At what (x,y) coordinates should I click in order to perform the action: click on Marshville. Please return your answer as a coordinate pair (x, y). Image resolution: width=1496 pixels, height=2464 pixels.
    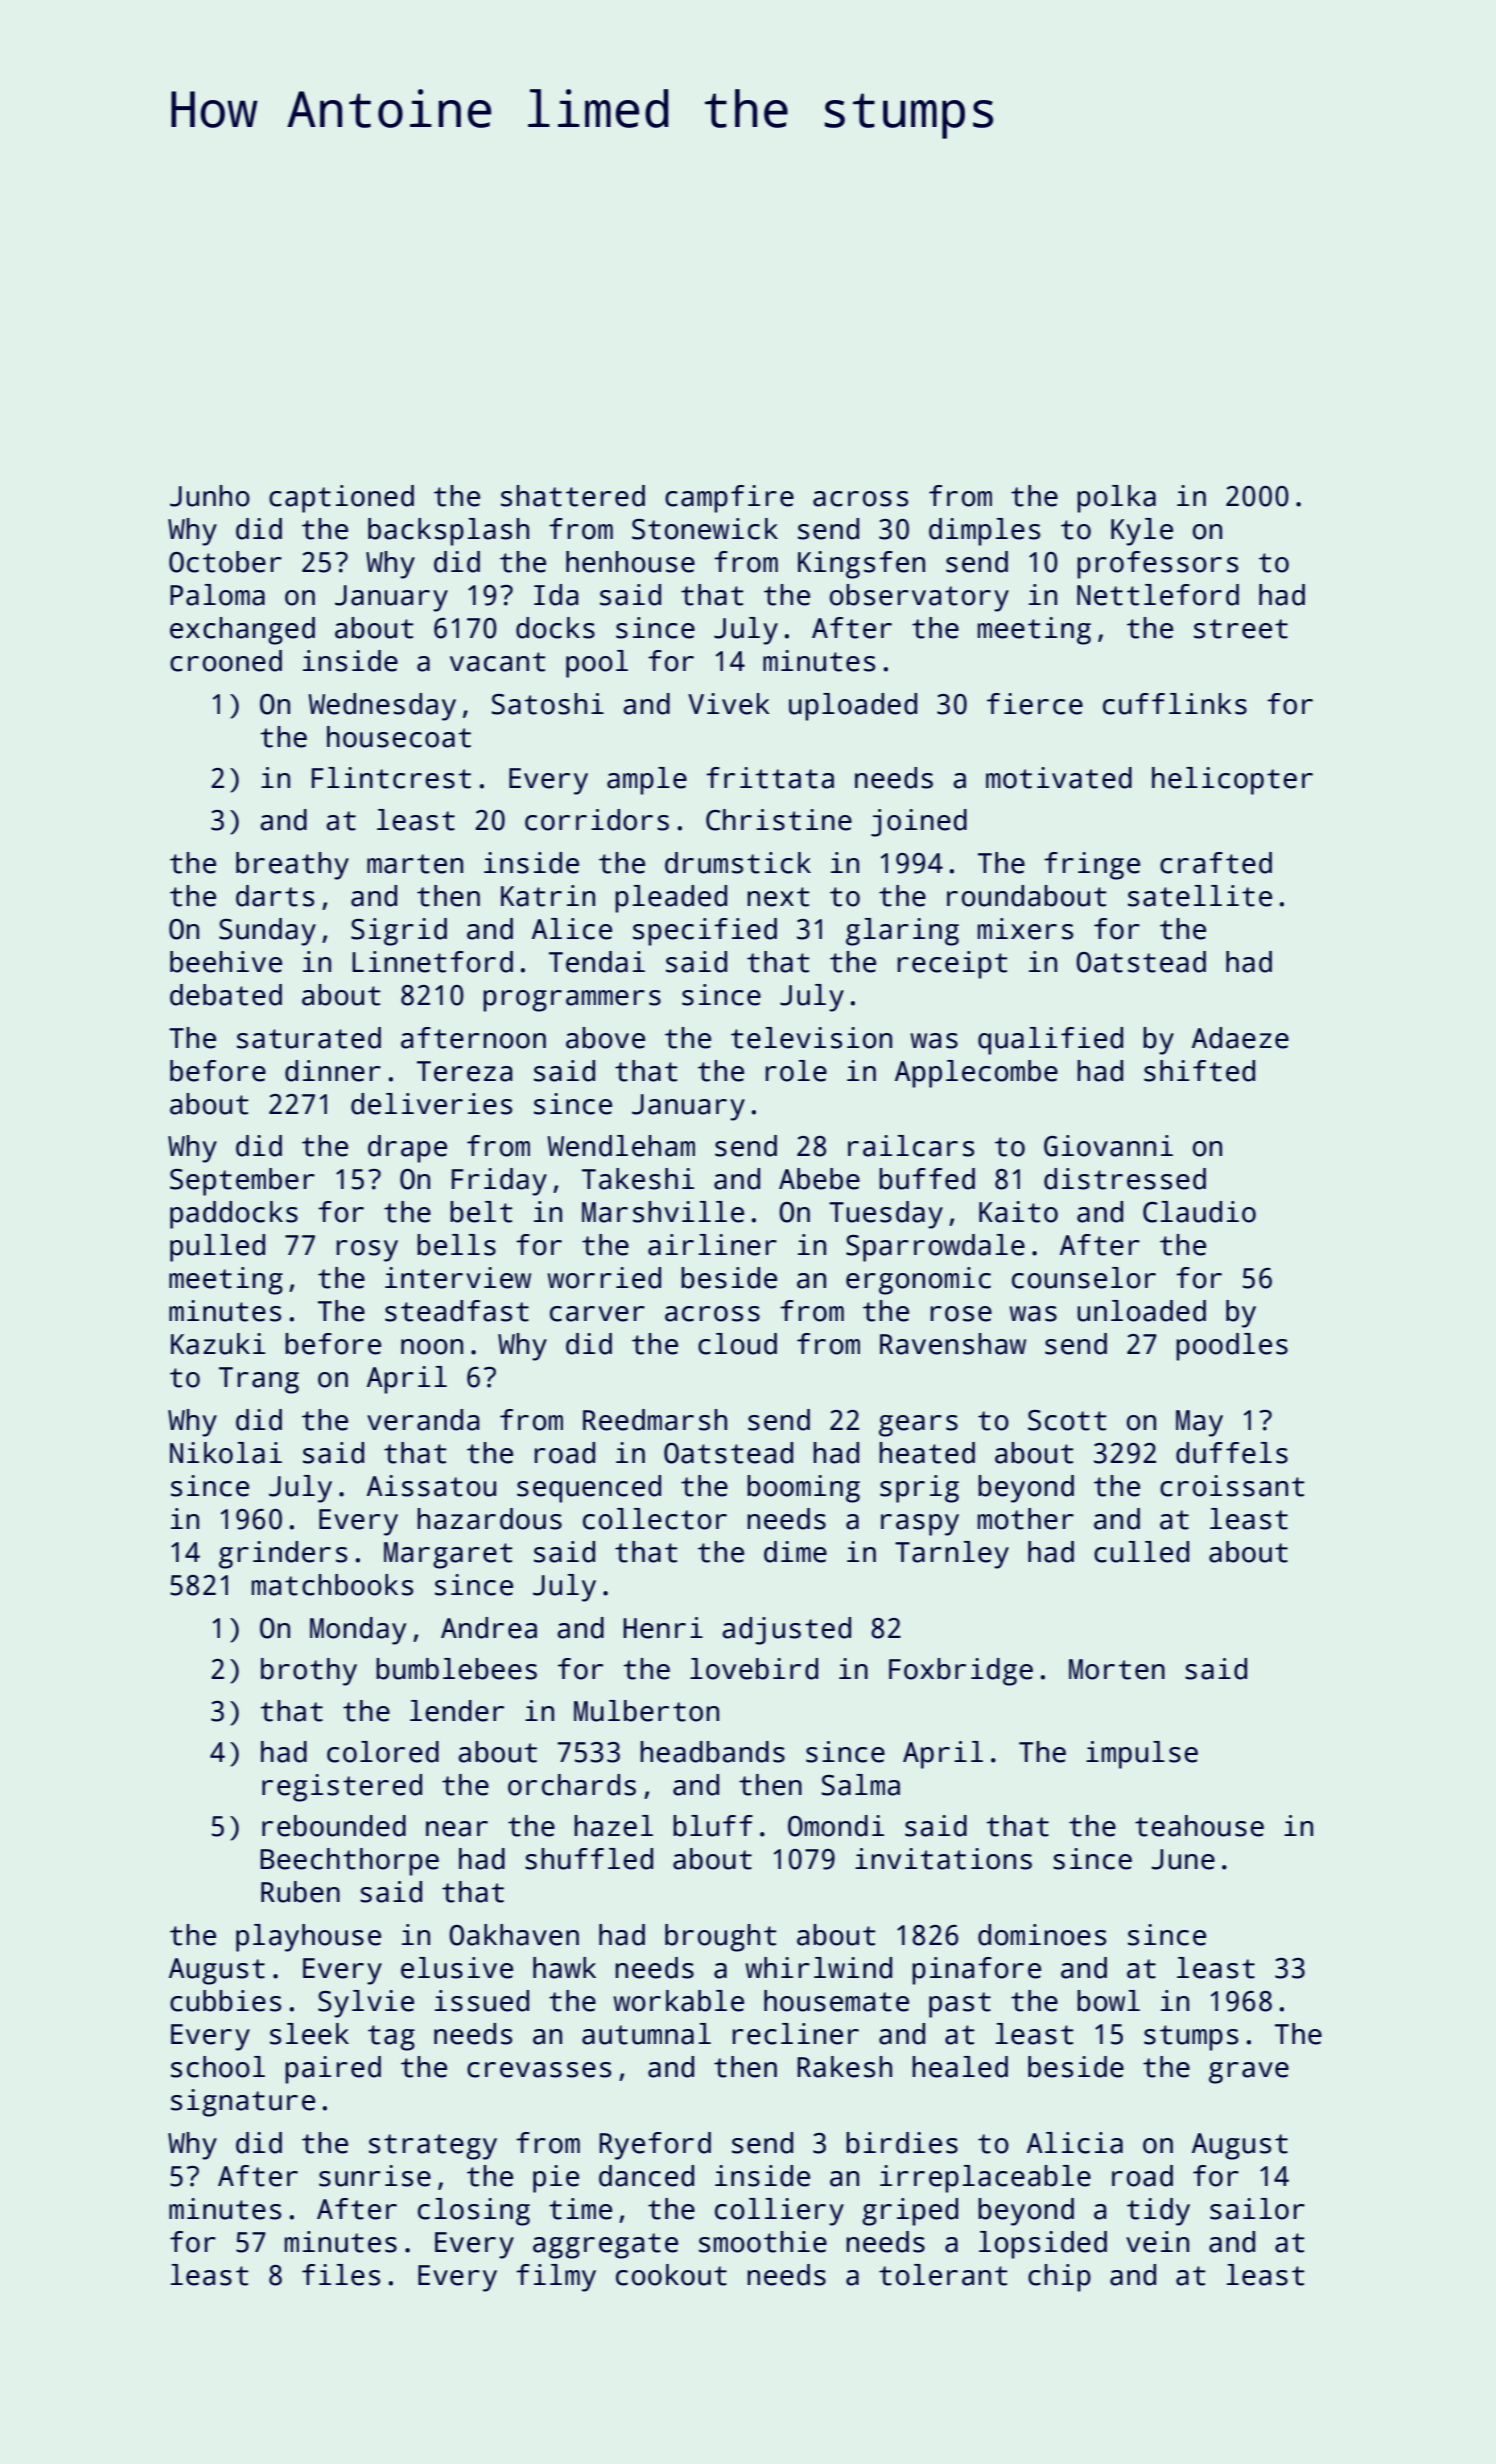
    Looking at the image, I should click on (663, 1212).
